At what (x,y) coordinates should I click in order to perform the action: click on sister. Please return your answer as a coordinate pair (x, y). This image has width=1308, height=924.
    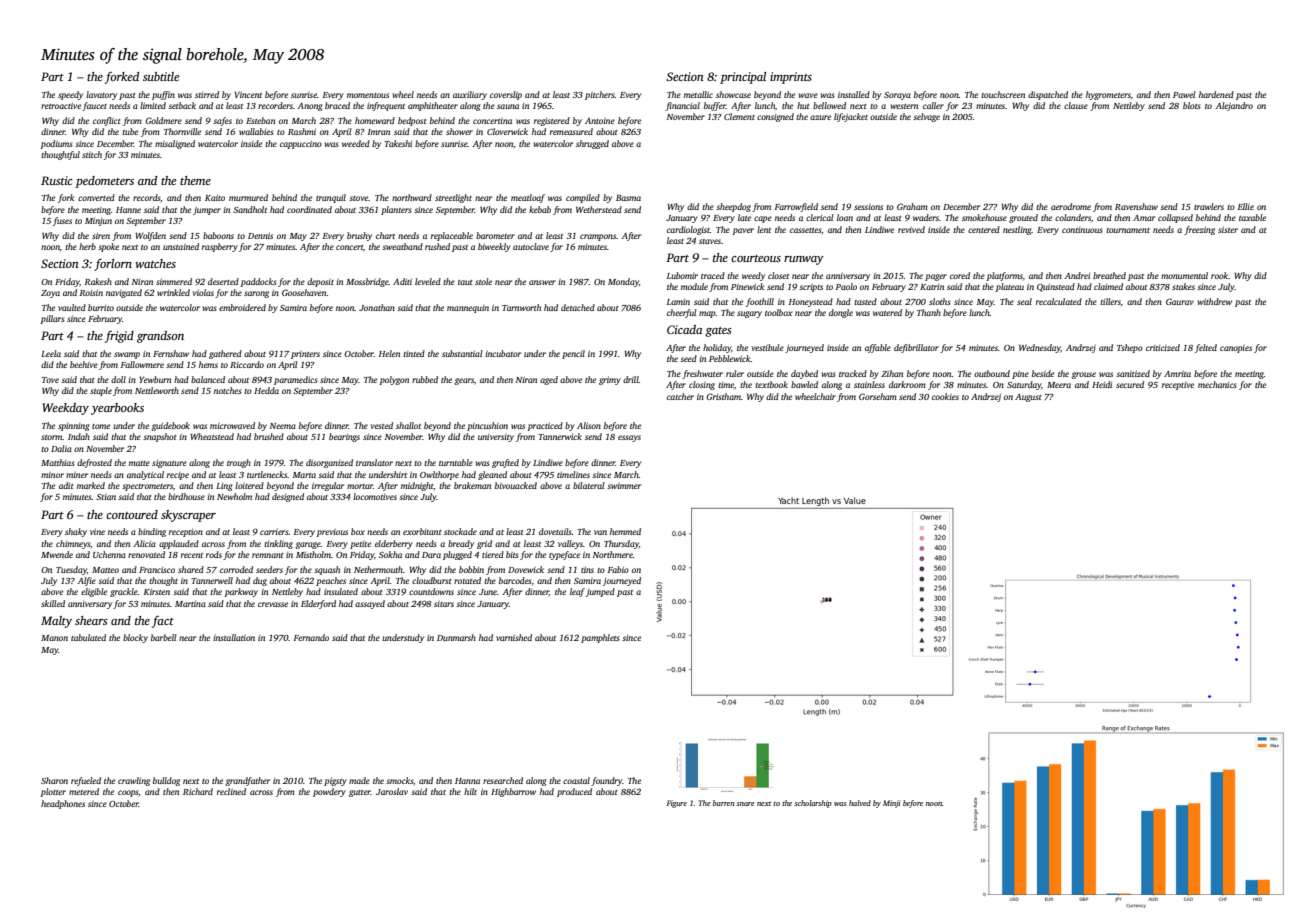
    Looking at the image, I should click on (1228, 230).
